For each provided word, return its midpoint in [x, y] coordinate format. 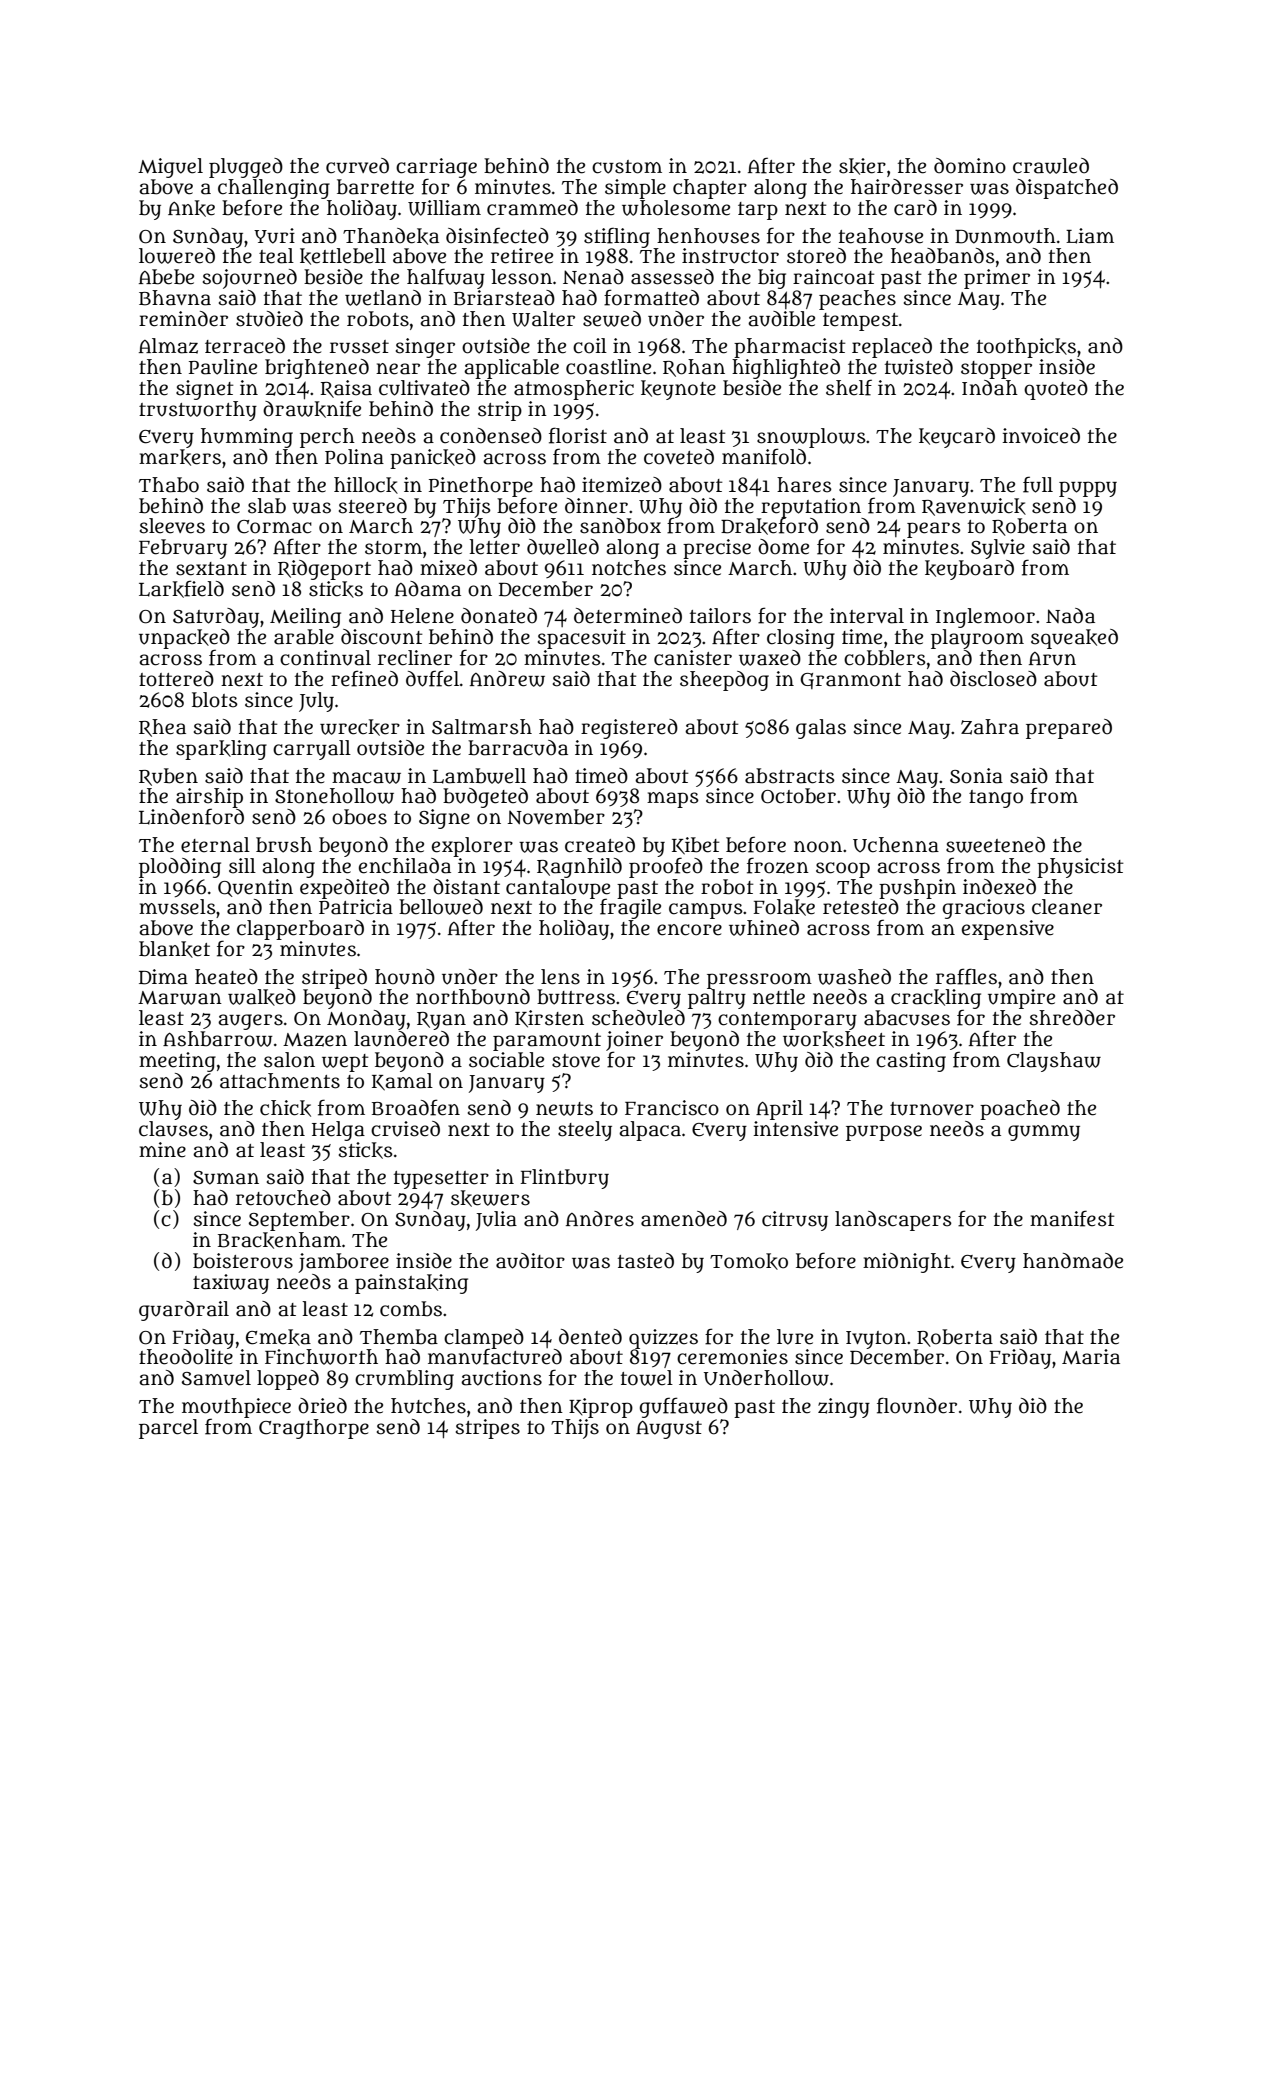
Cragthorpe [314, 1429]
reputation [811, 508]
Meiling [305, 618]
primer [997, 279]
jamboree [343, 1263]
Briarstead [504, 298]
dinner [596, 506]
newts [564, 1109]
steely [585, 1131]
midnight [907, 1263]
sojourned [250, 279]
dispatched [1067, 189]
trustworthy [198, 411]
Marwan [180, 998]
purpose [884, 1133]
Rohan [694, 368]
